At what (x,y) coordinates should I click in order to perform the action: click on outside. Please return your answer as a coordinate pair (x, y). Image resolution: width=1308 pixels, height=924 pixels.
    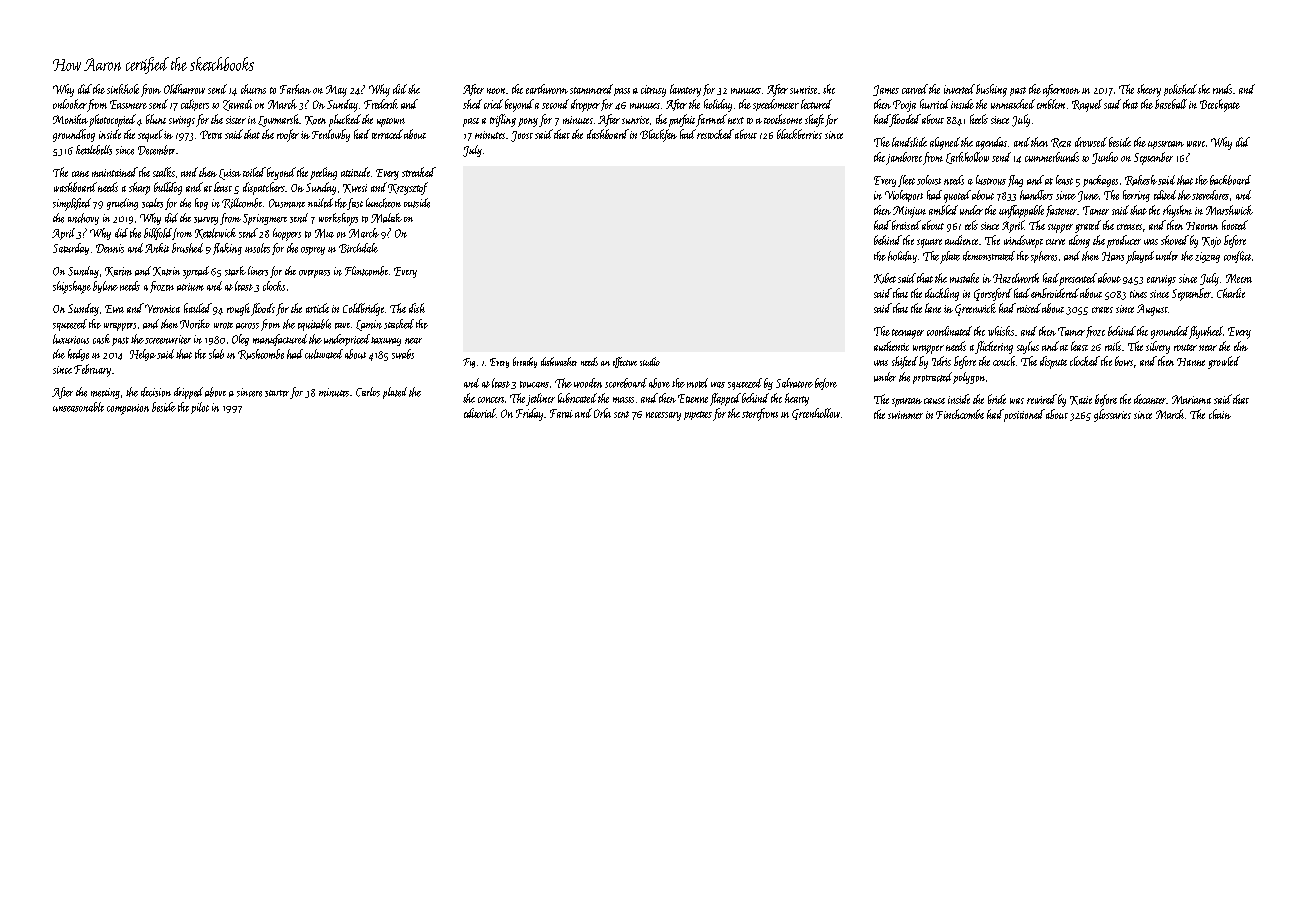
    Looking at the image, I should click on (417, 203).
